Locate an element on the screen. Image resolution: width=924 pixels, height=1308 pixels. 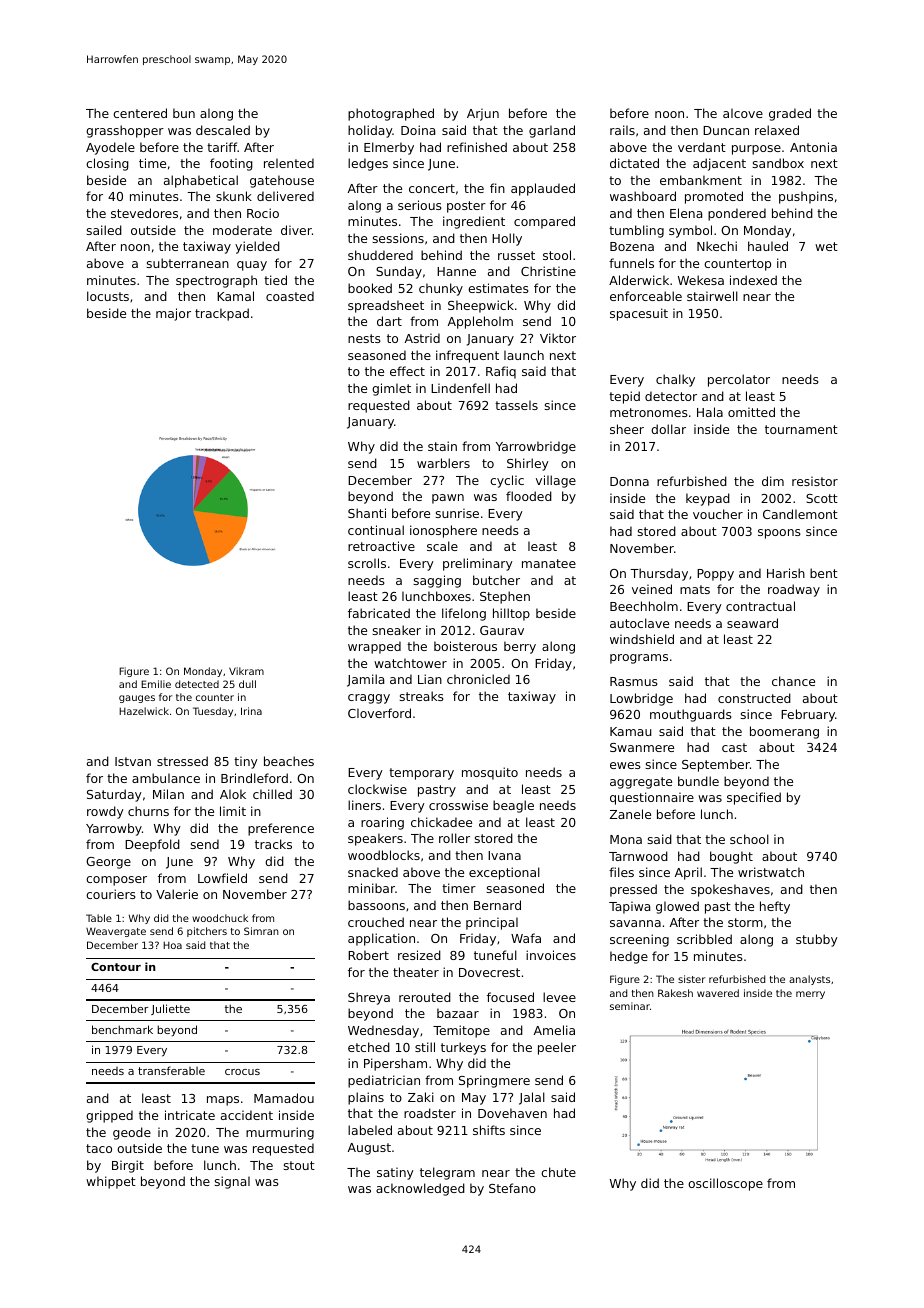
manatee is located at coordinates (549, 563).
